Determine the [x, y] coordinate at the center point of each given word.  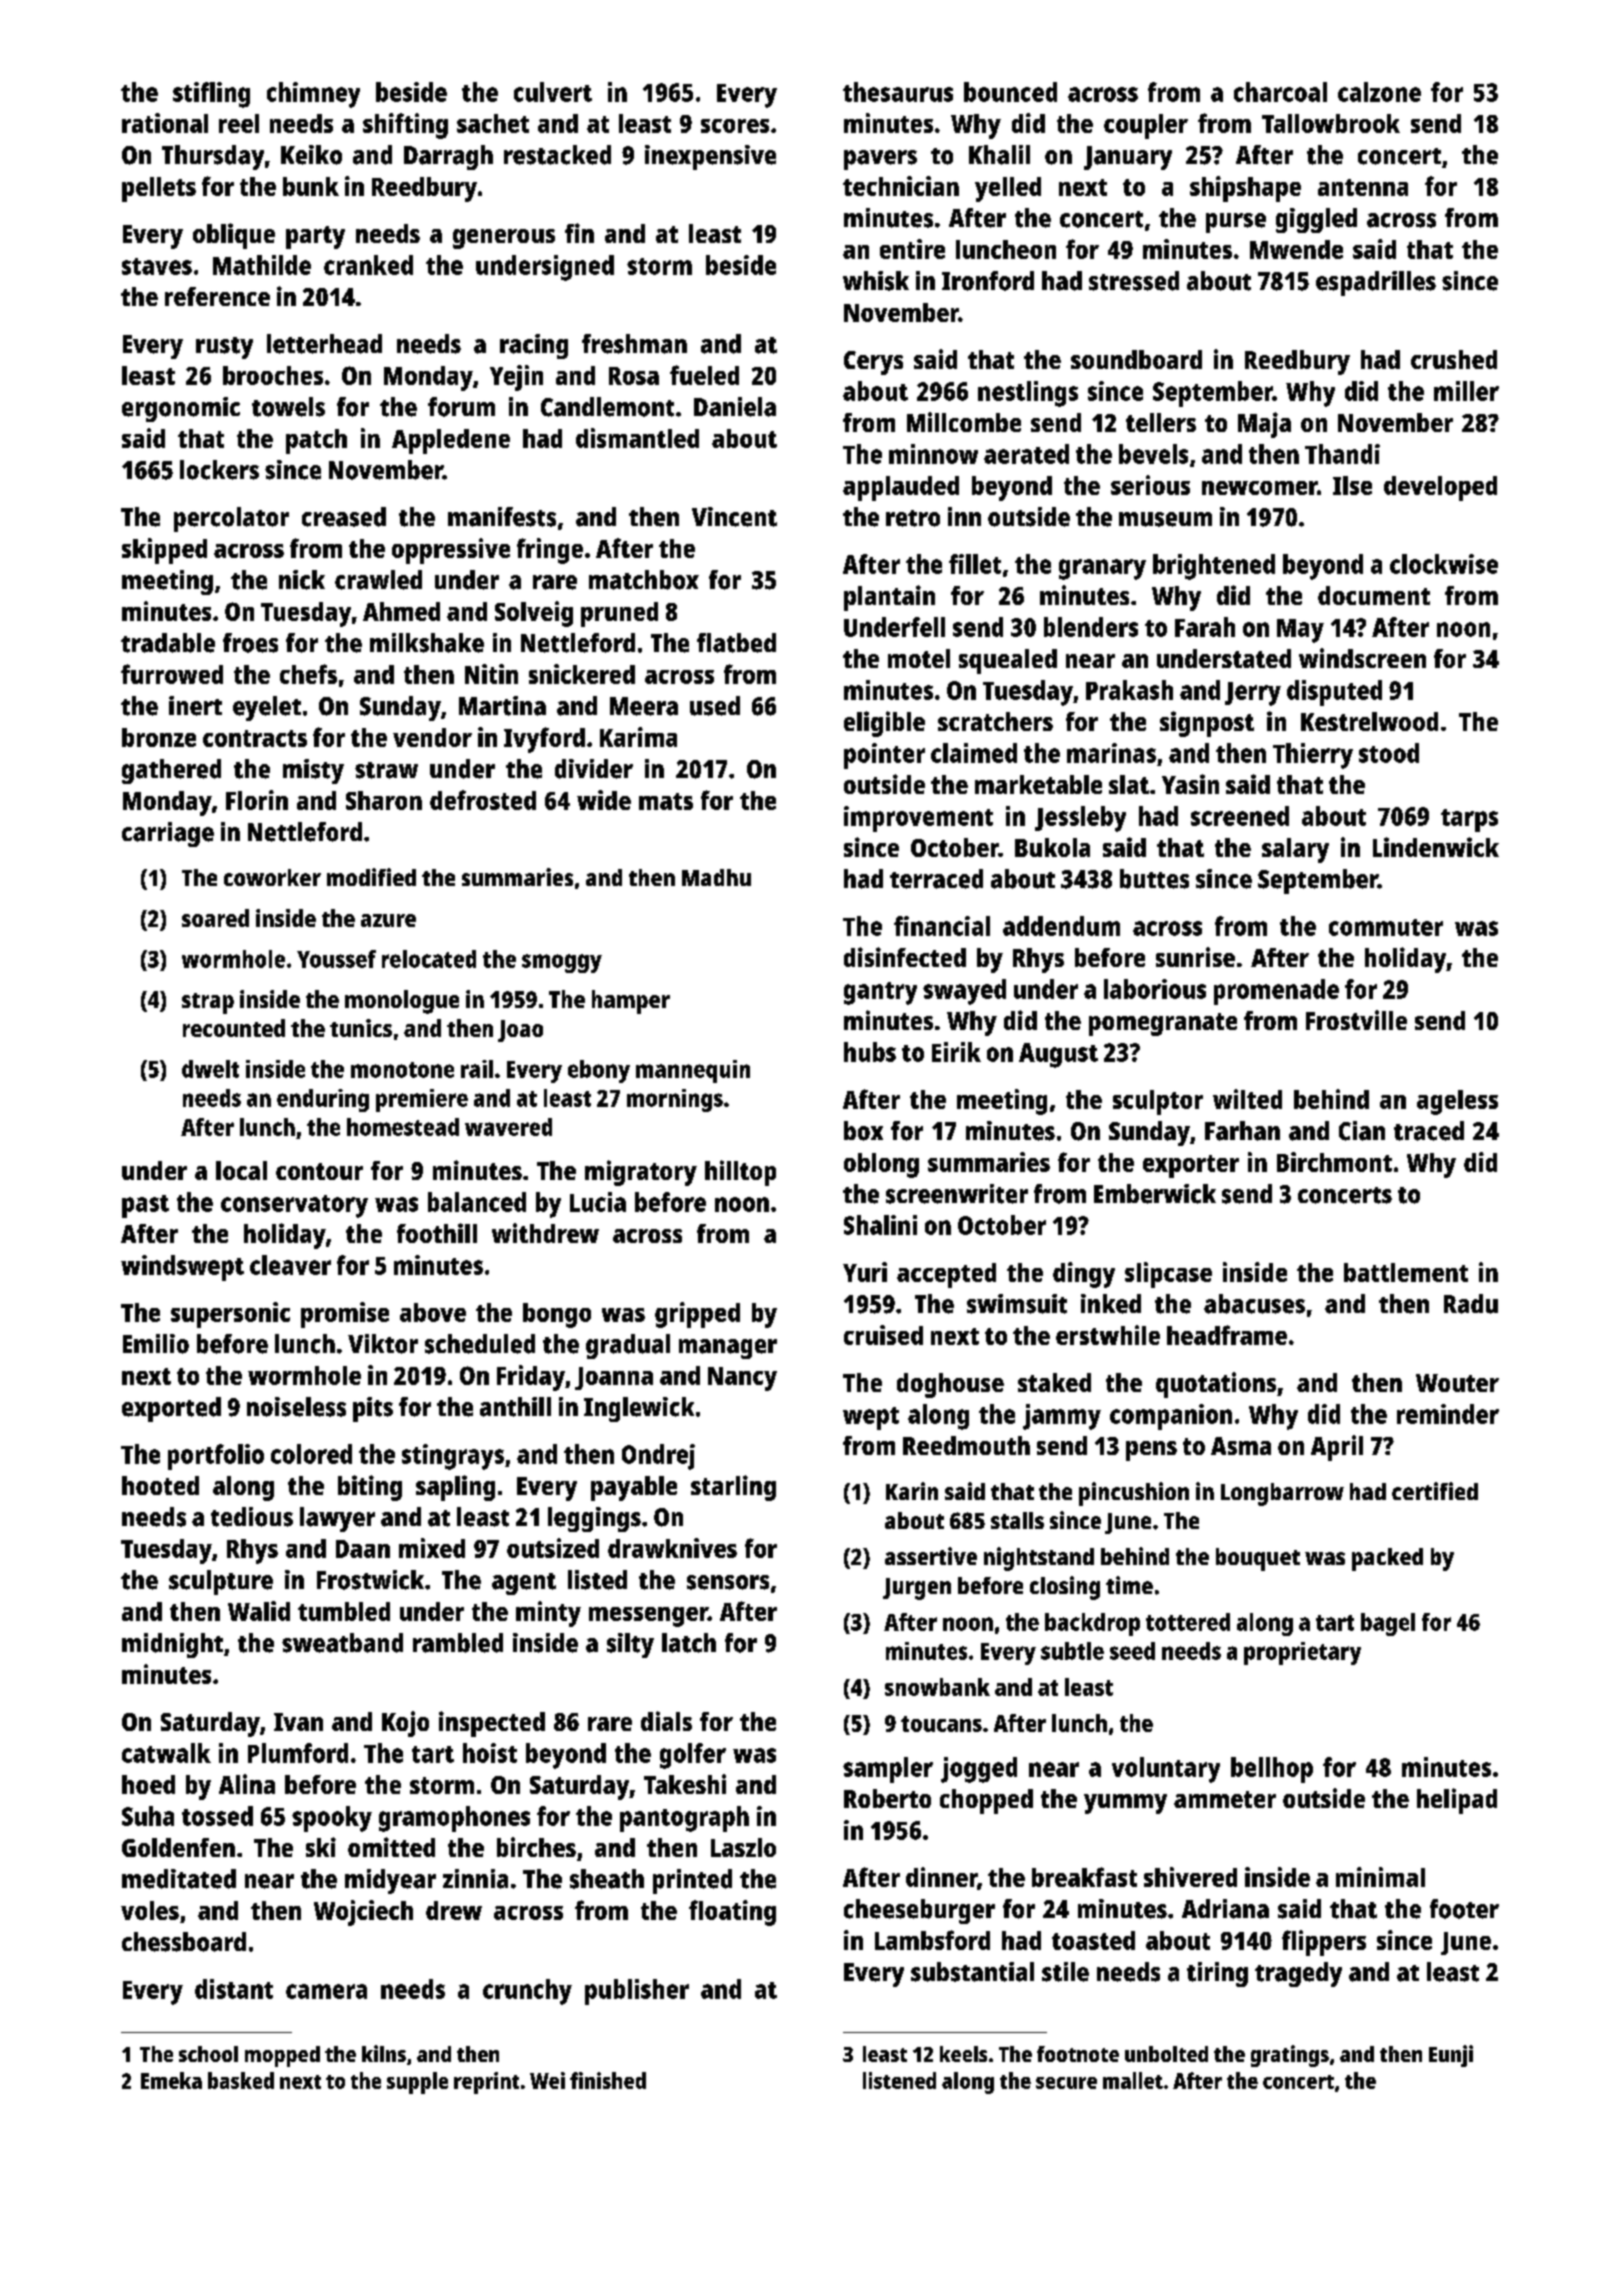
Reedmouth [966, 1445]
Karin [912, 1491]
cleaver [290, 1265]
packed [1387, 1559]
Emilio [156, 1344]
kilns [384, 2053]
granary [1102, 569]
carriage [168, 834]
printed [692, 1881]
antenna [1363, 187]
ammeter [1225, 1799]
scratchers [995, 721]
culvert [553, 92]
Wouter [1457, 1383]
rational [165, 123]
